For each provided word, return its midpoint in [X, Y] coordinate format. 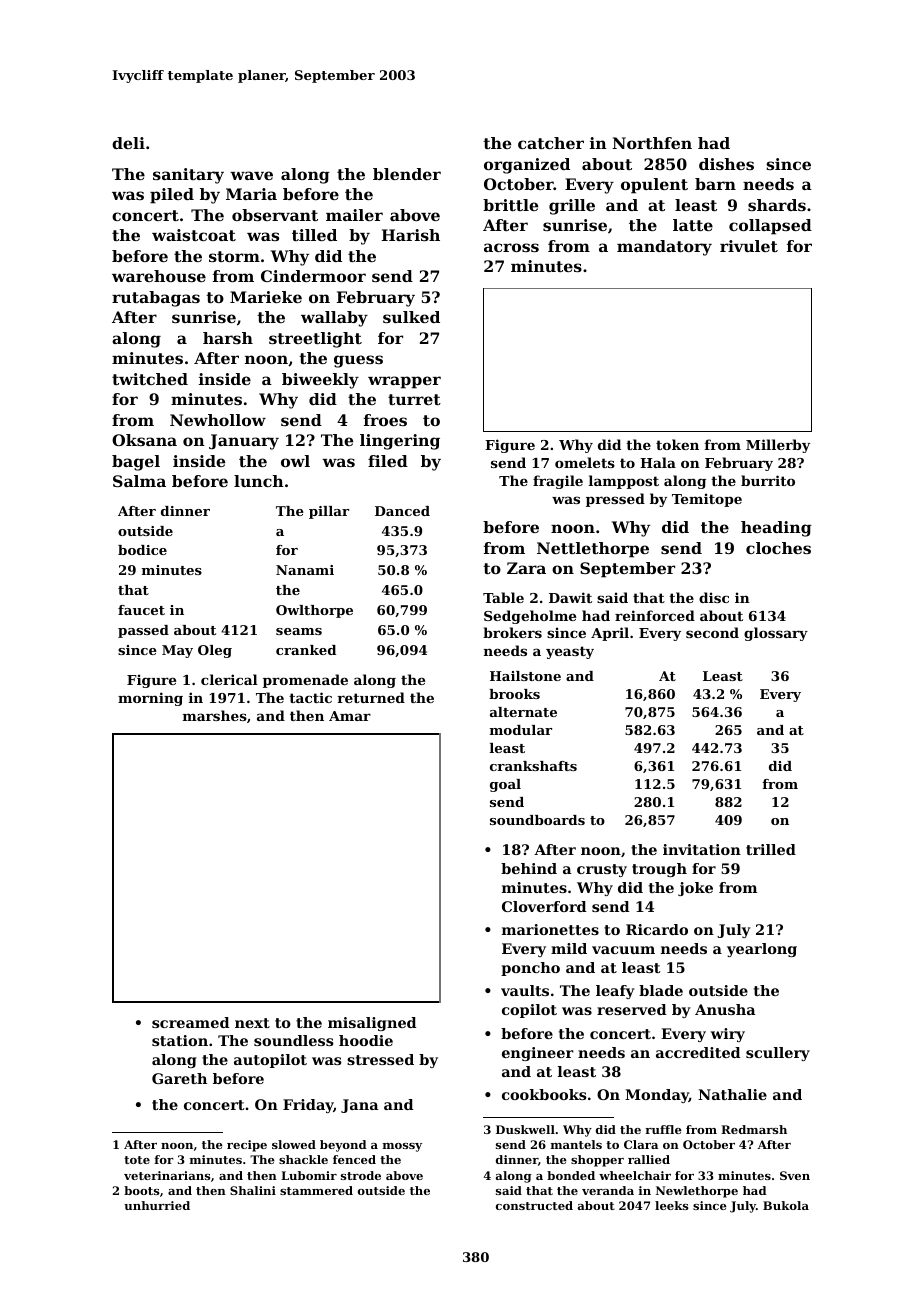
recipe [247, 1146]
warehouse [159, 276]
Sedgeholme [530, 617]
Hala [658, 462]
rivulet [749, 246]
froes [385, 420]
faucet [141, 610]
